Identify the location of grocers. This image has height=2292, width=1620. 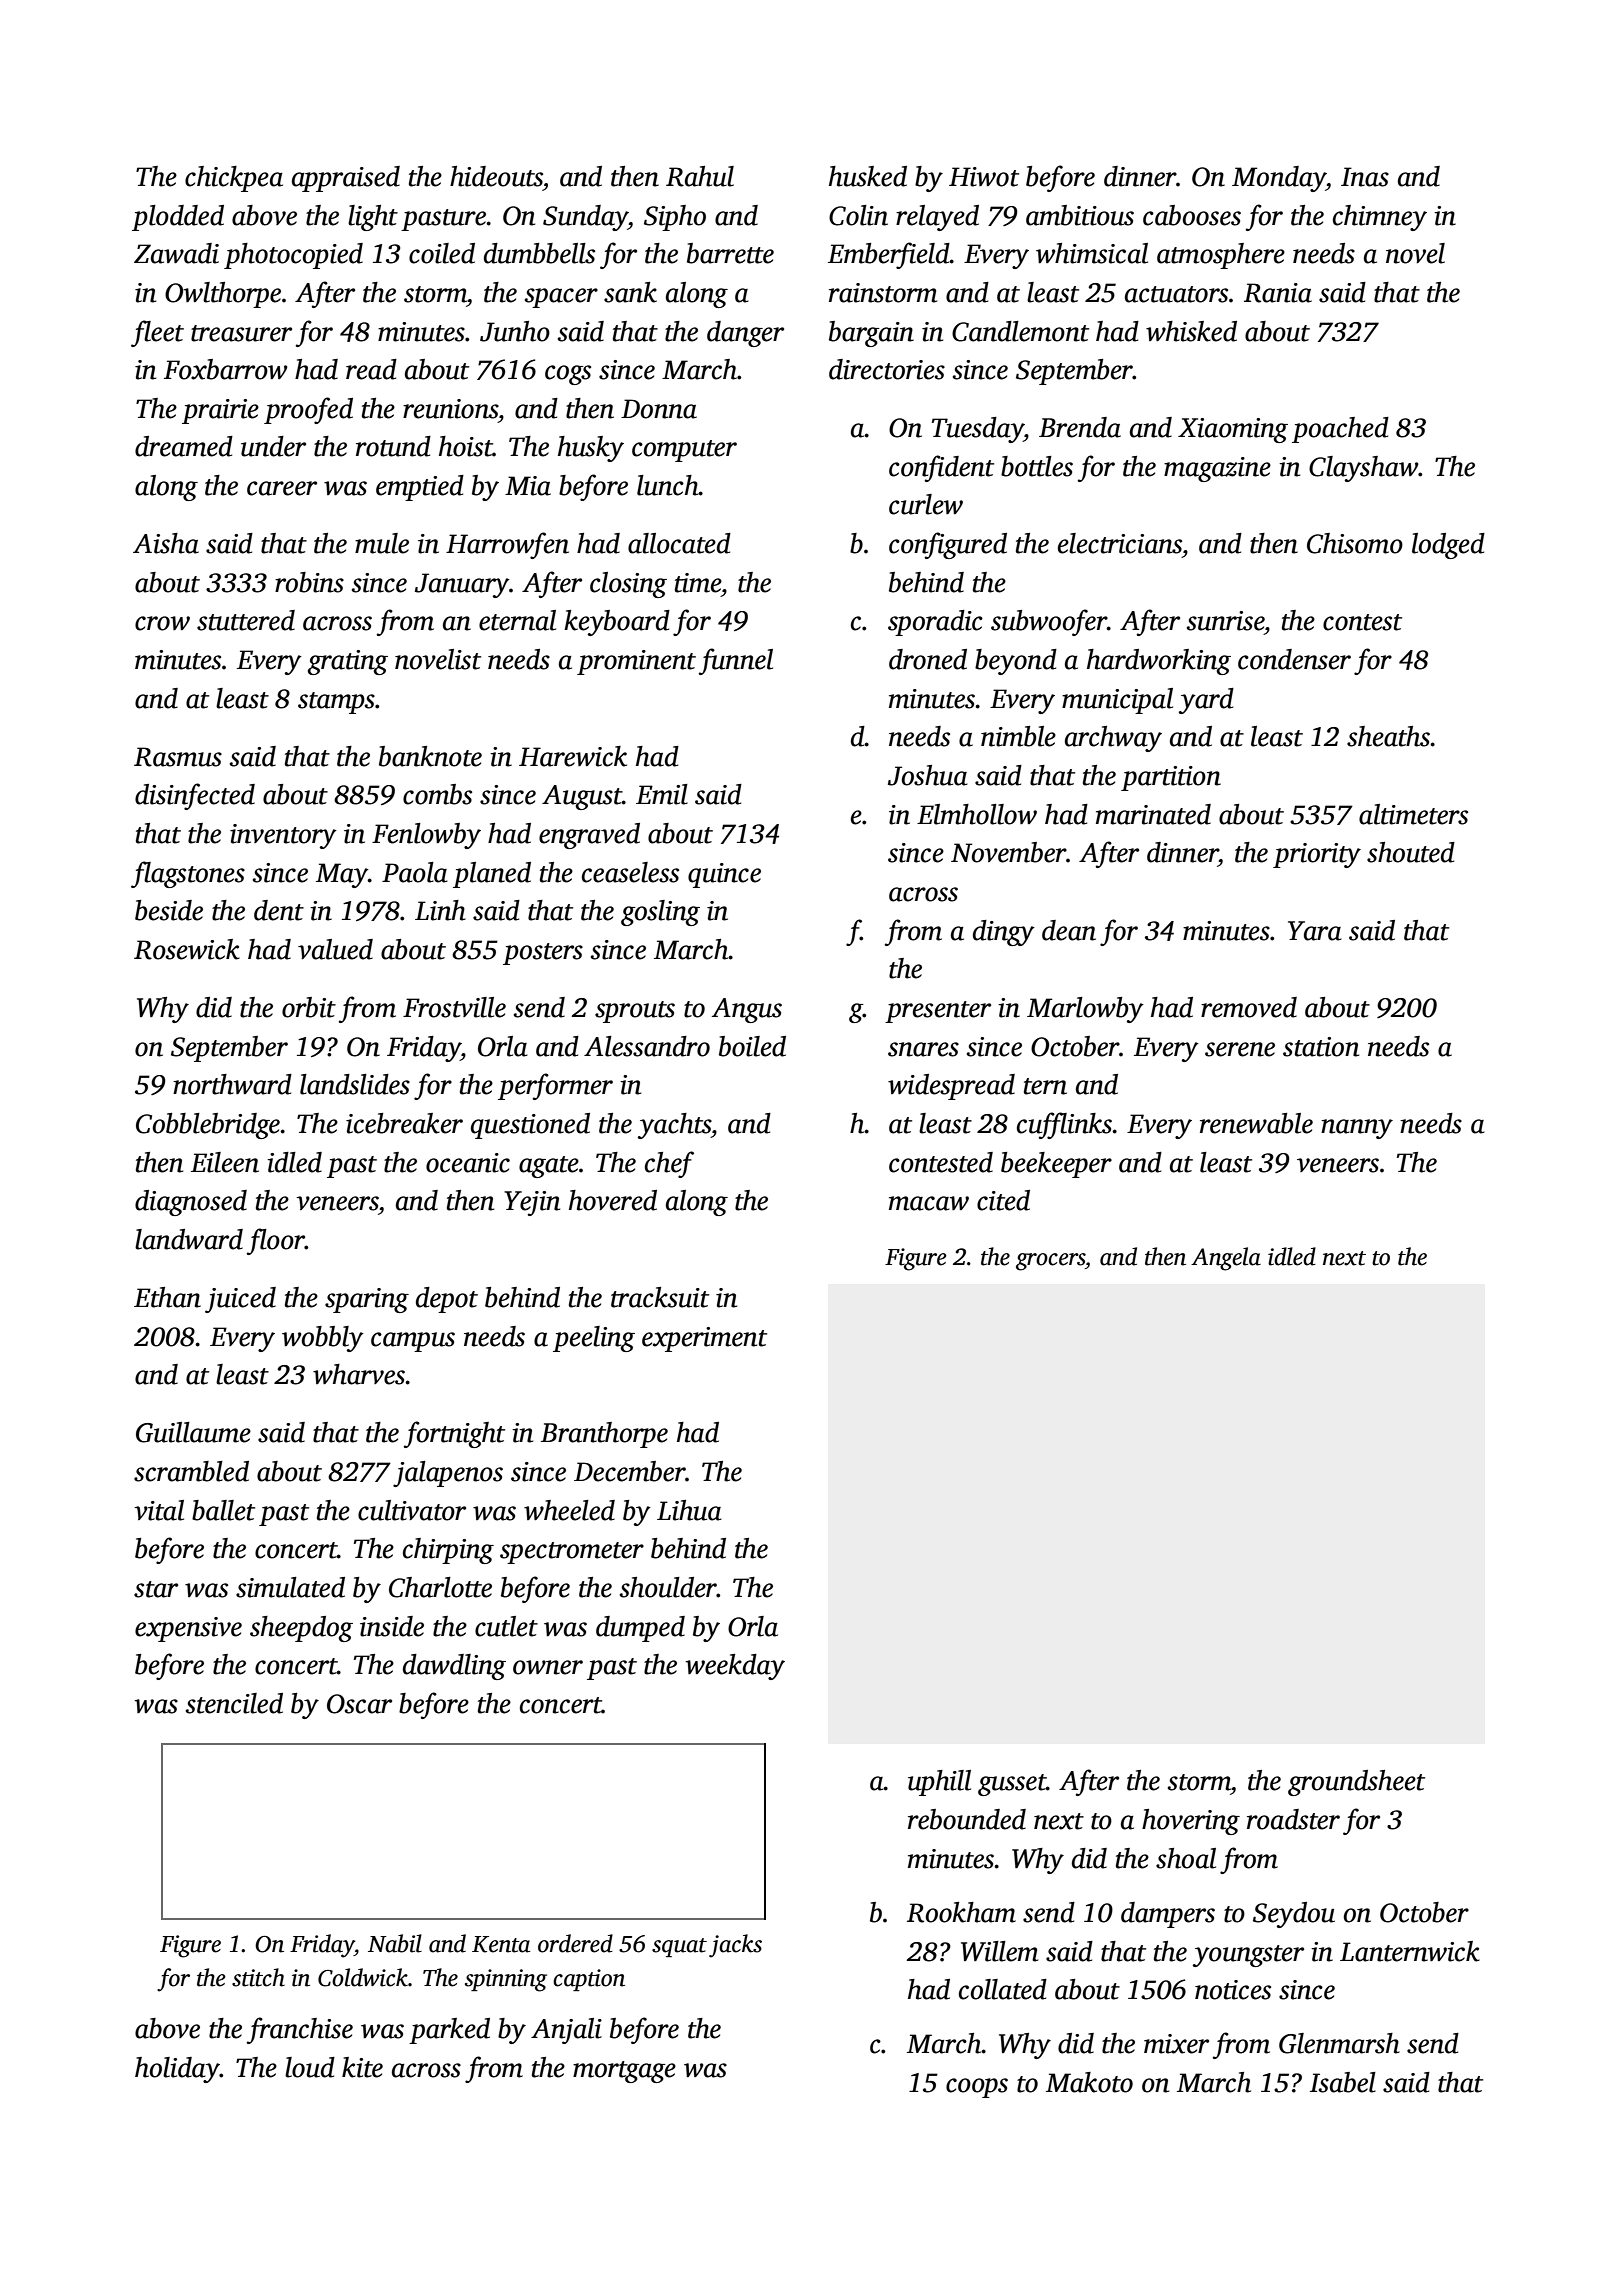
(1050, 1262).
